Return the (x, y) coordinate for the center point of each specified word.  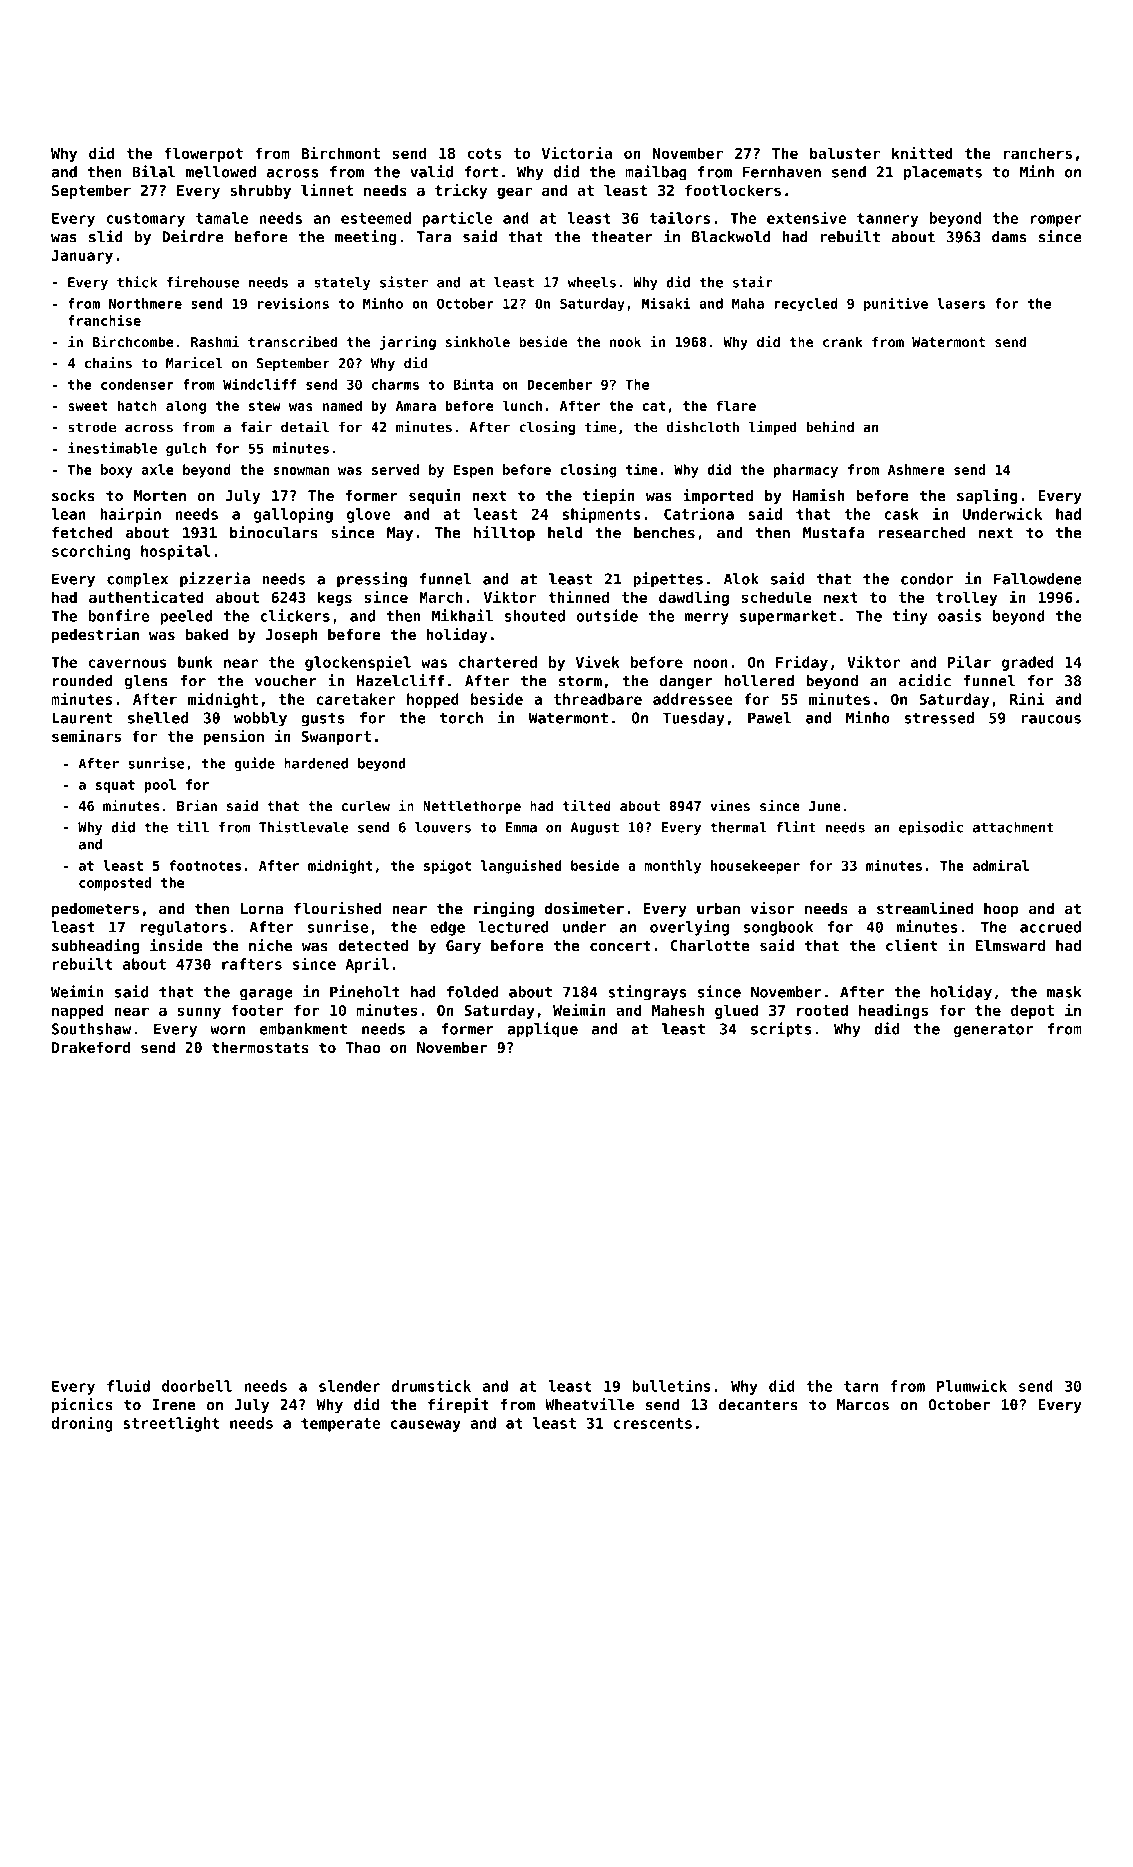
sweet (87, 406)
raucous (1051, 719)
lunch (522, 405)
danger (686, 682)
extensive (806, 217)
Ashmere (916, 469)
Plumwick (972, 1385)
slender (349, 1386)
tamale (222, 218)
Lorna (262, 908)
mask (1064, 992)
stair (753, 282)
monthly (673, 867)
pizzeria (215, 580)
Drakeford (91, 1047)
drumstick (431, 1385)
